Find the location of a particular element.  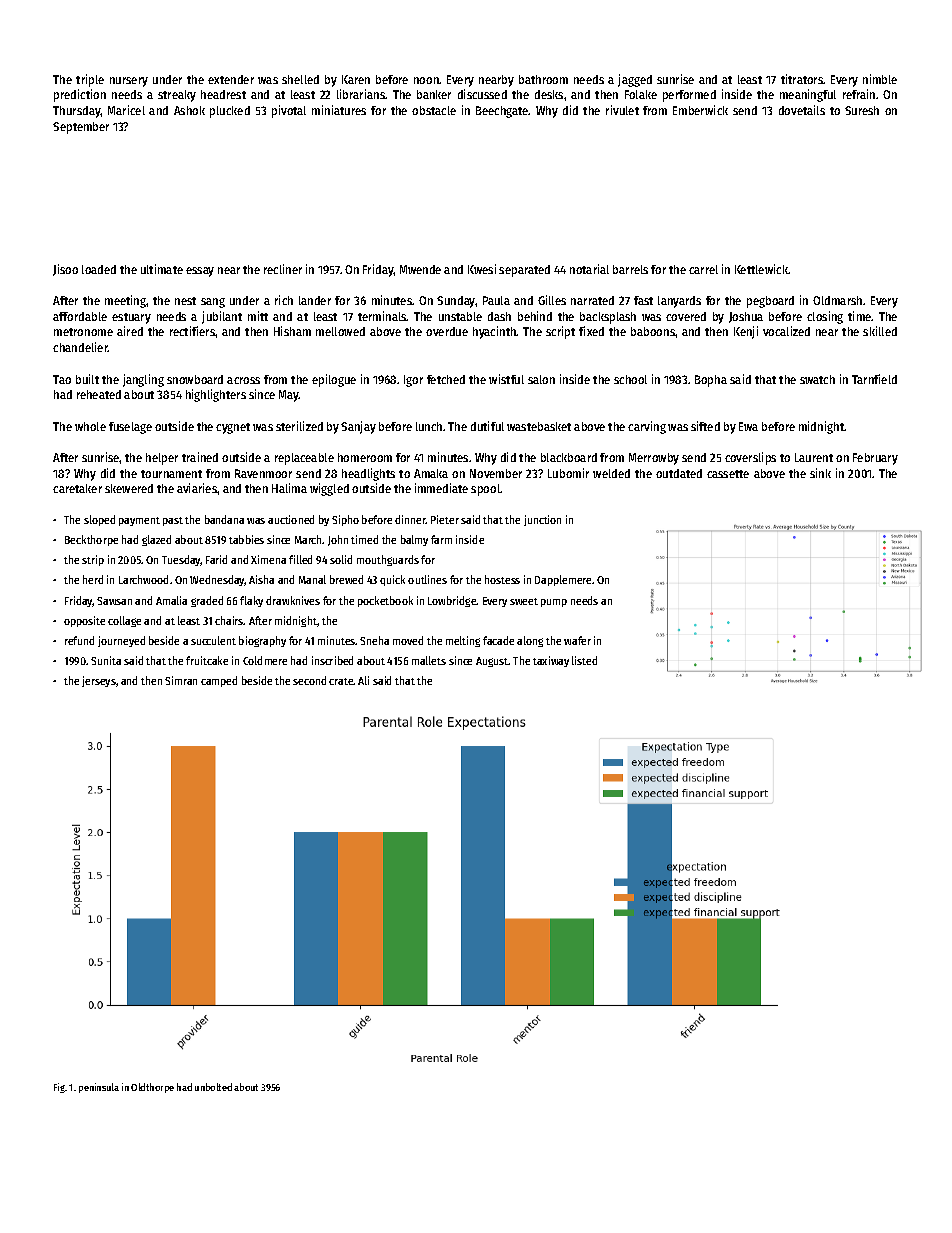

trained is located at coordinates (200, 457).
